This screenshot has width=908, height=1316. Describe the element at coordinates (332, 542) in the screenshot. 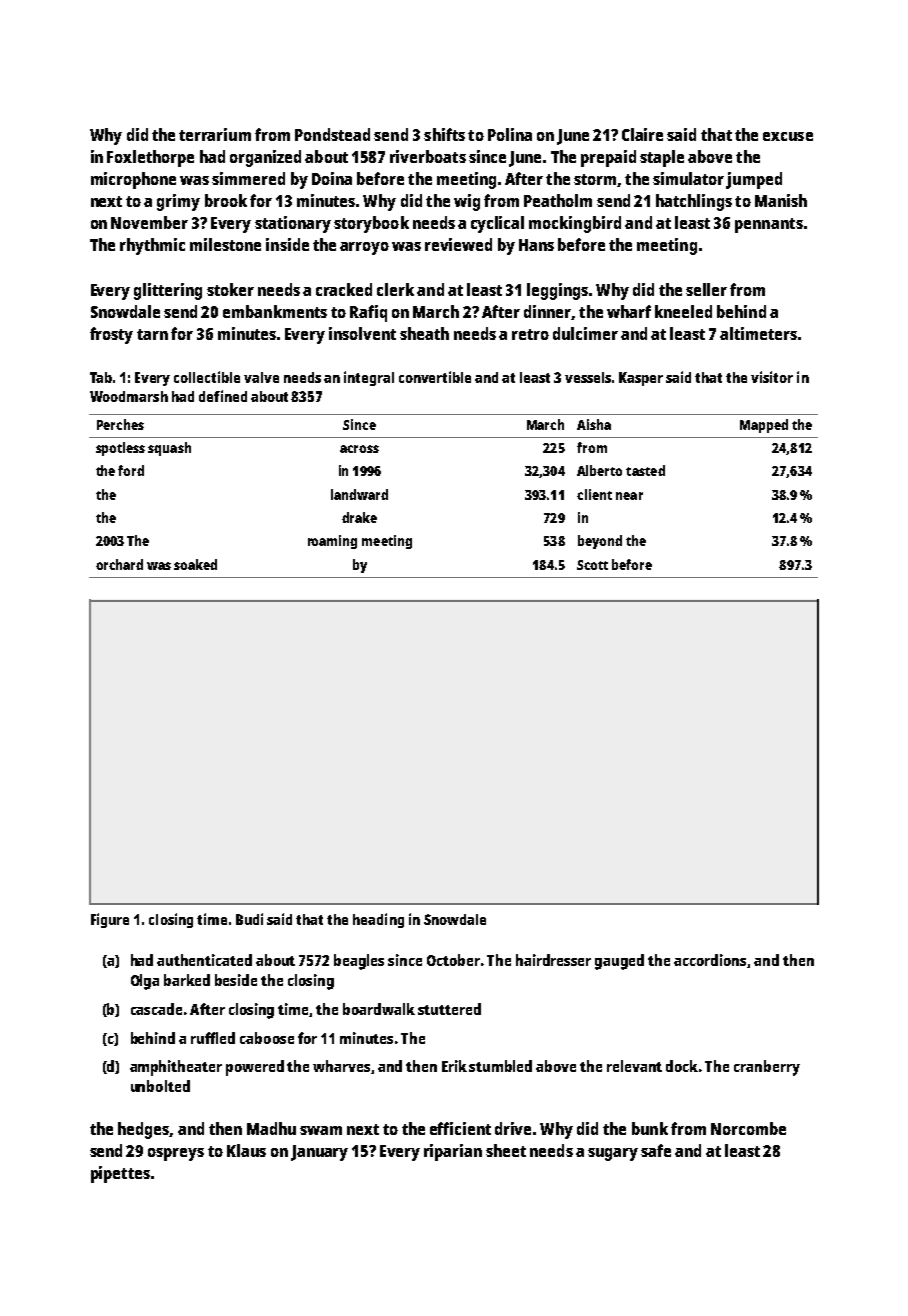

I see `roaming` at that location.
